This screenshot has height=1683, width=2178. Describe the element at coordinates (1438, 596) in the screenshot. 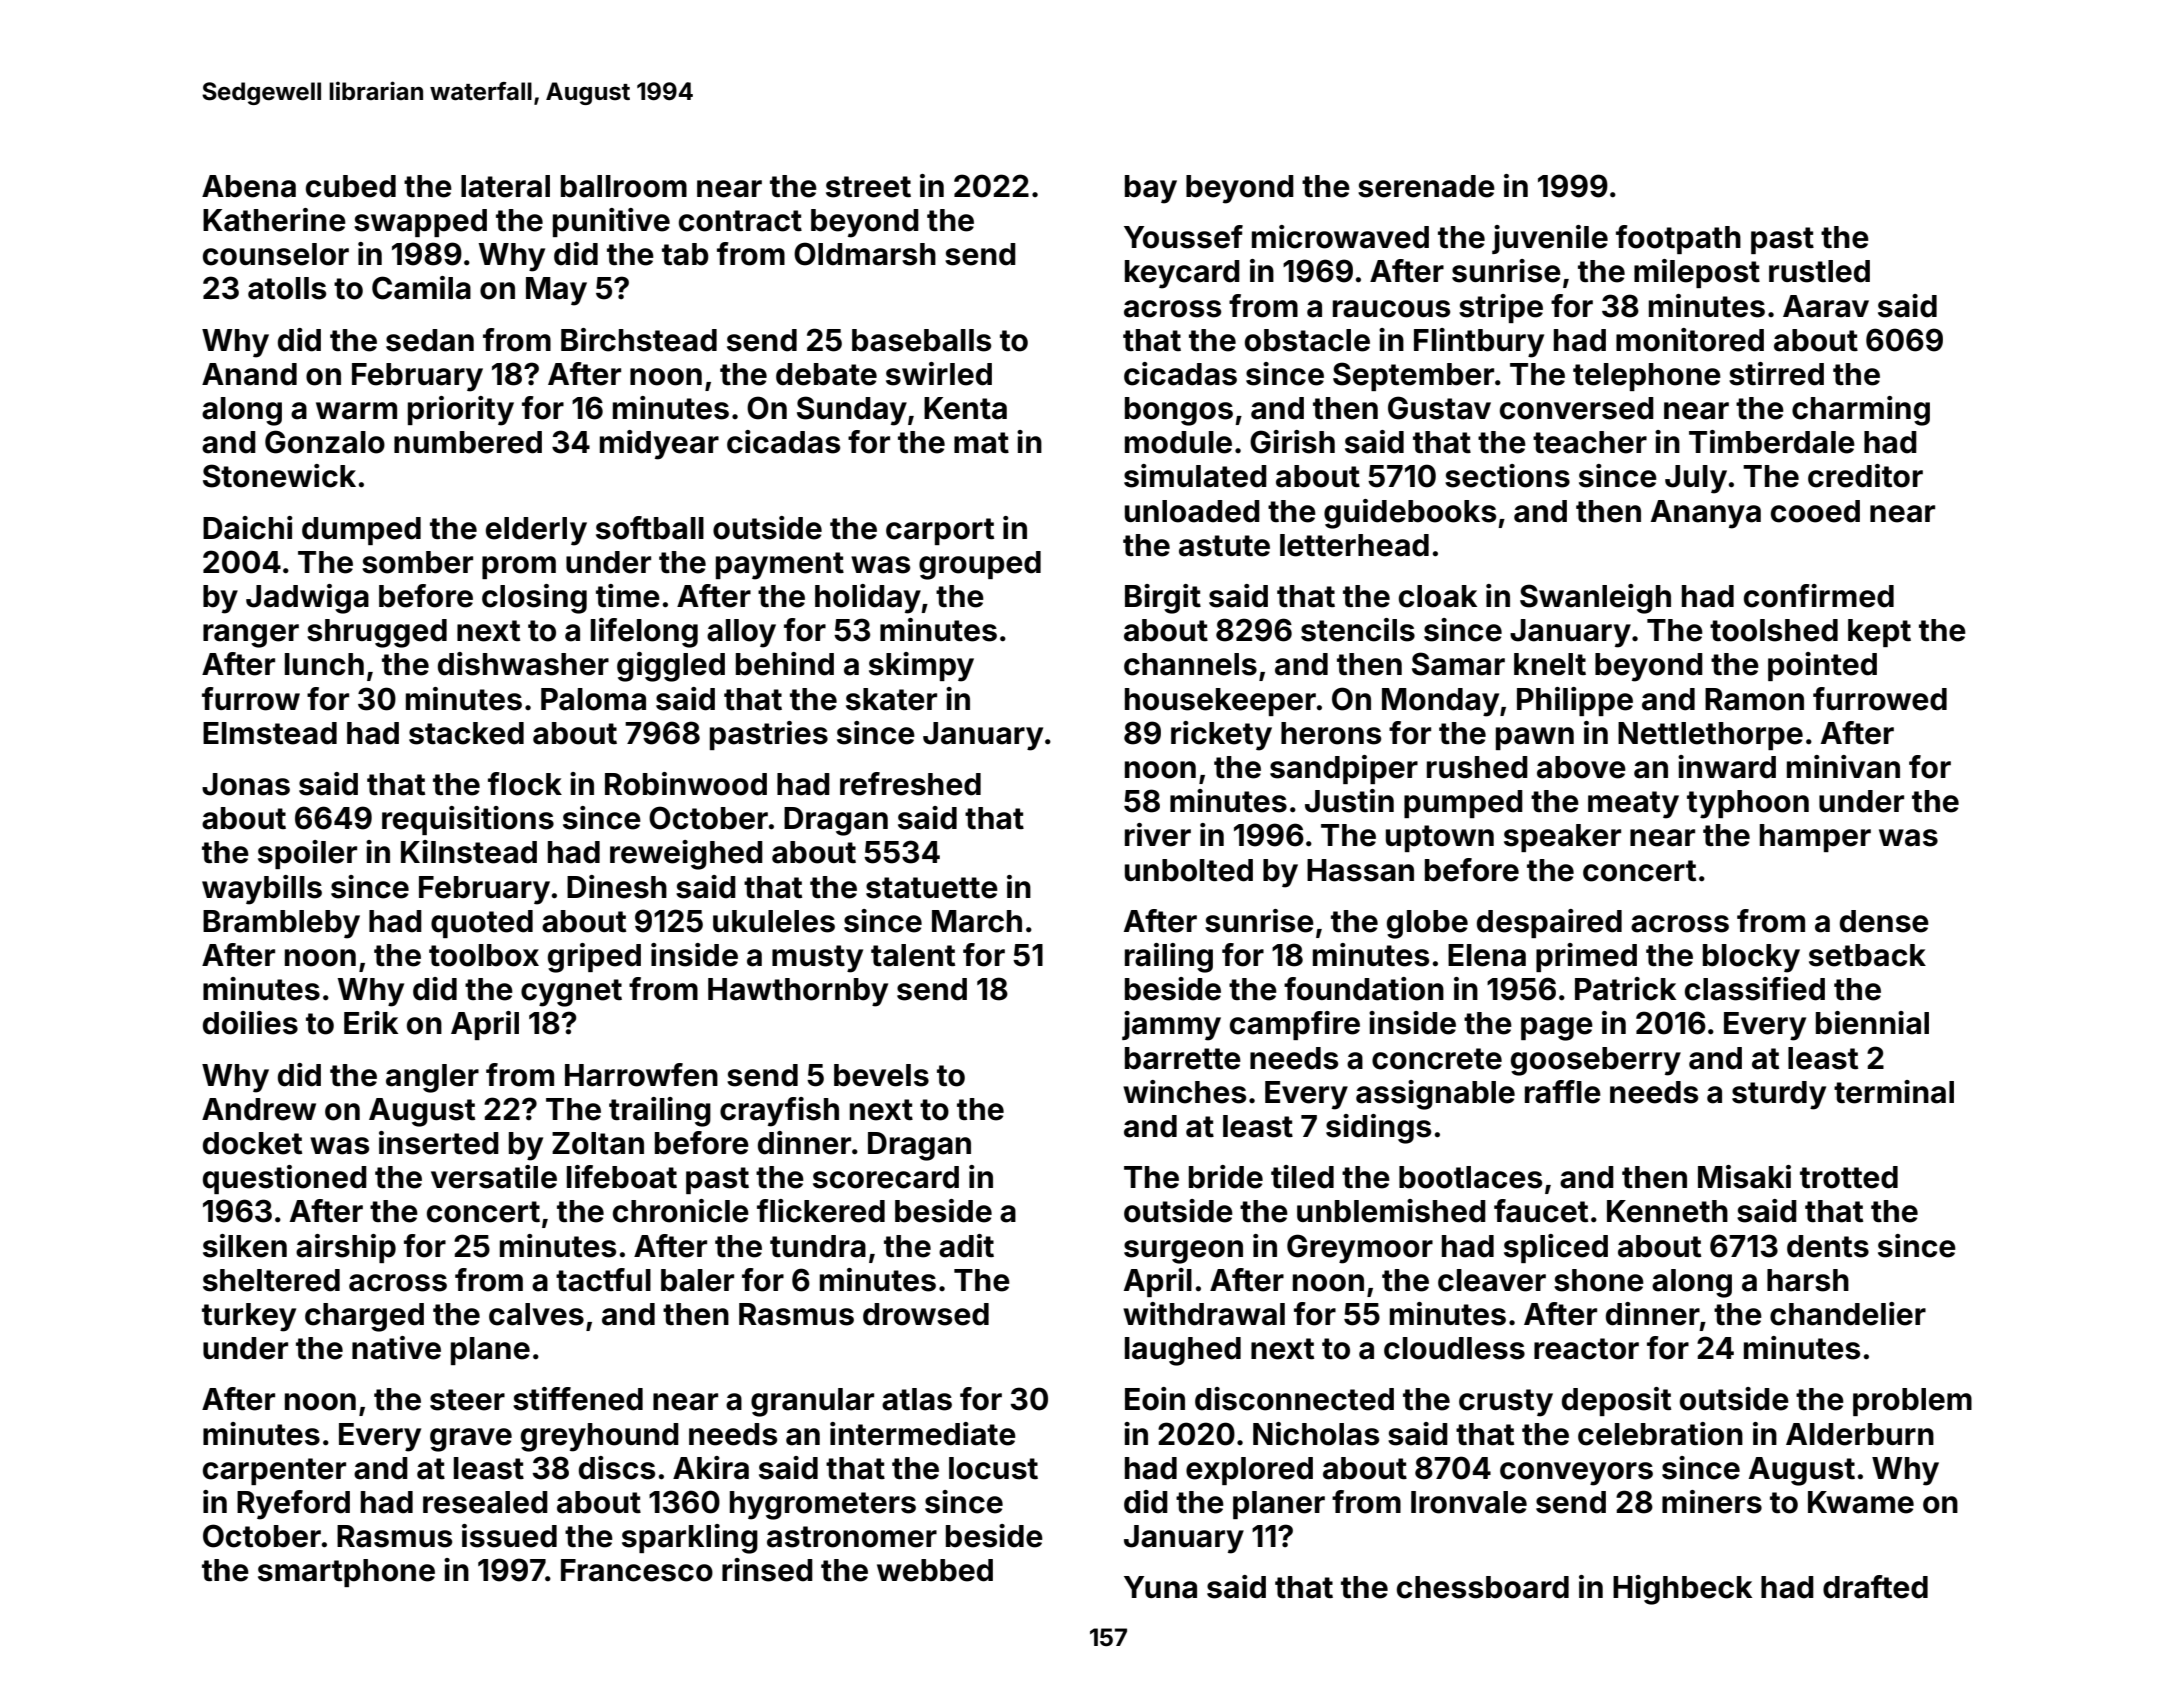

I see `cloak` at that location.
